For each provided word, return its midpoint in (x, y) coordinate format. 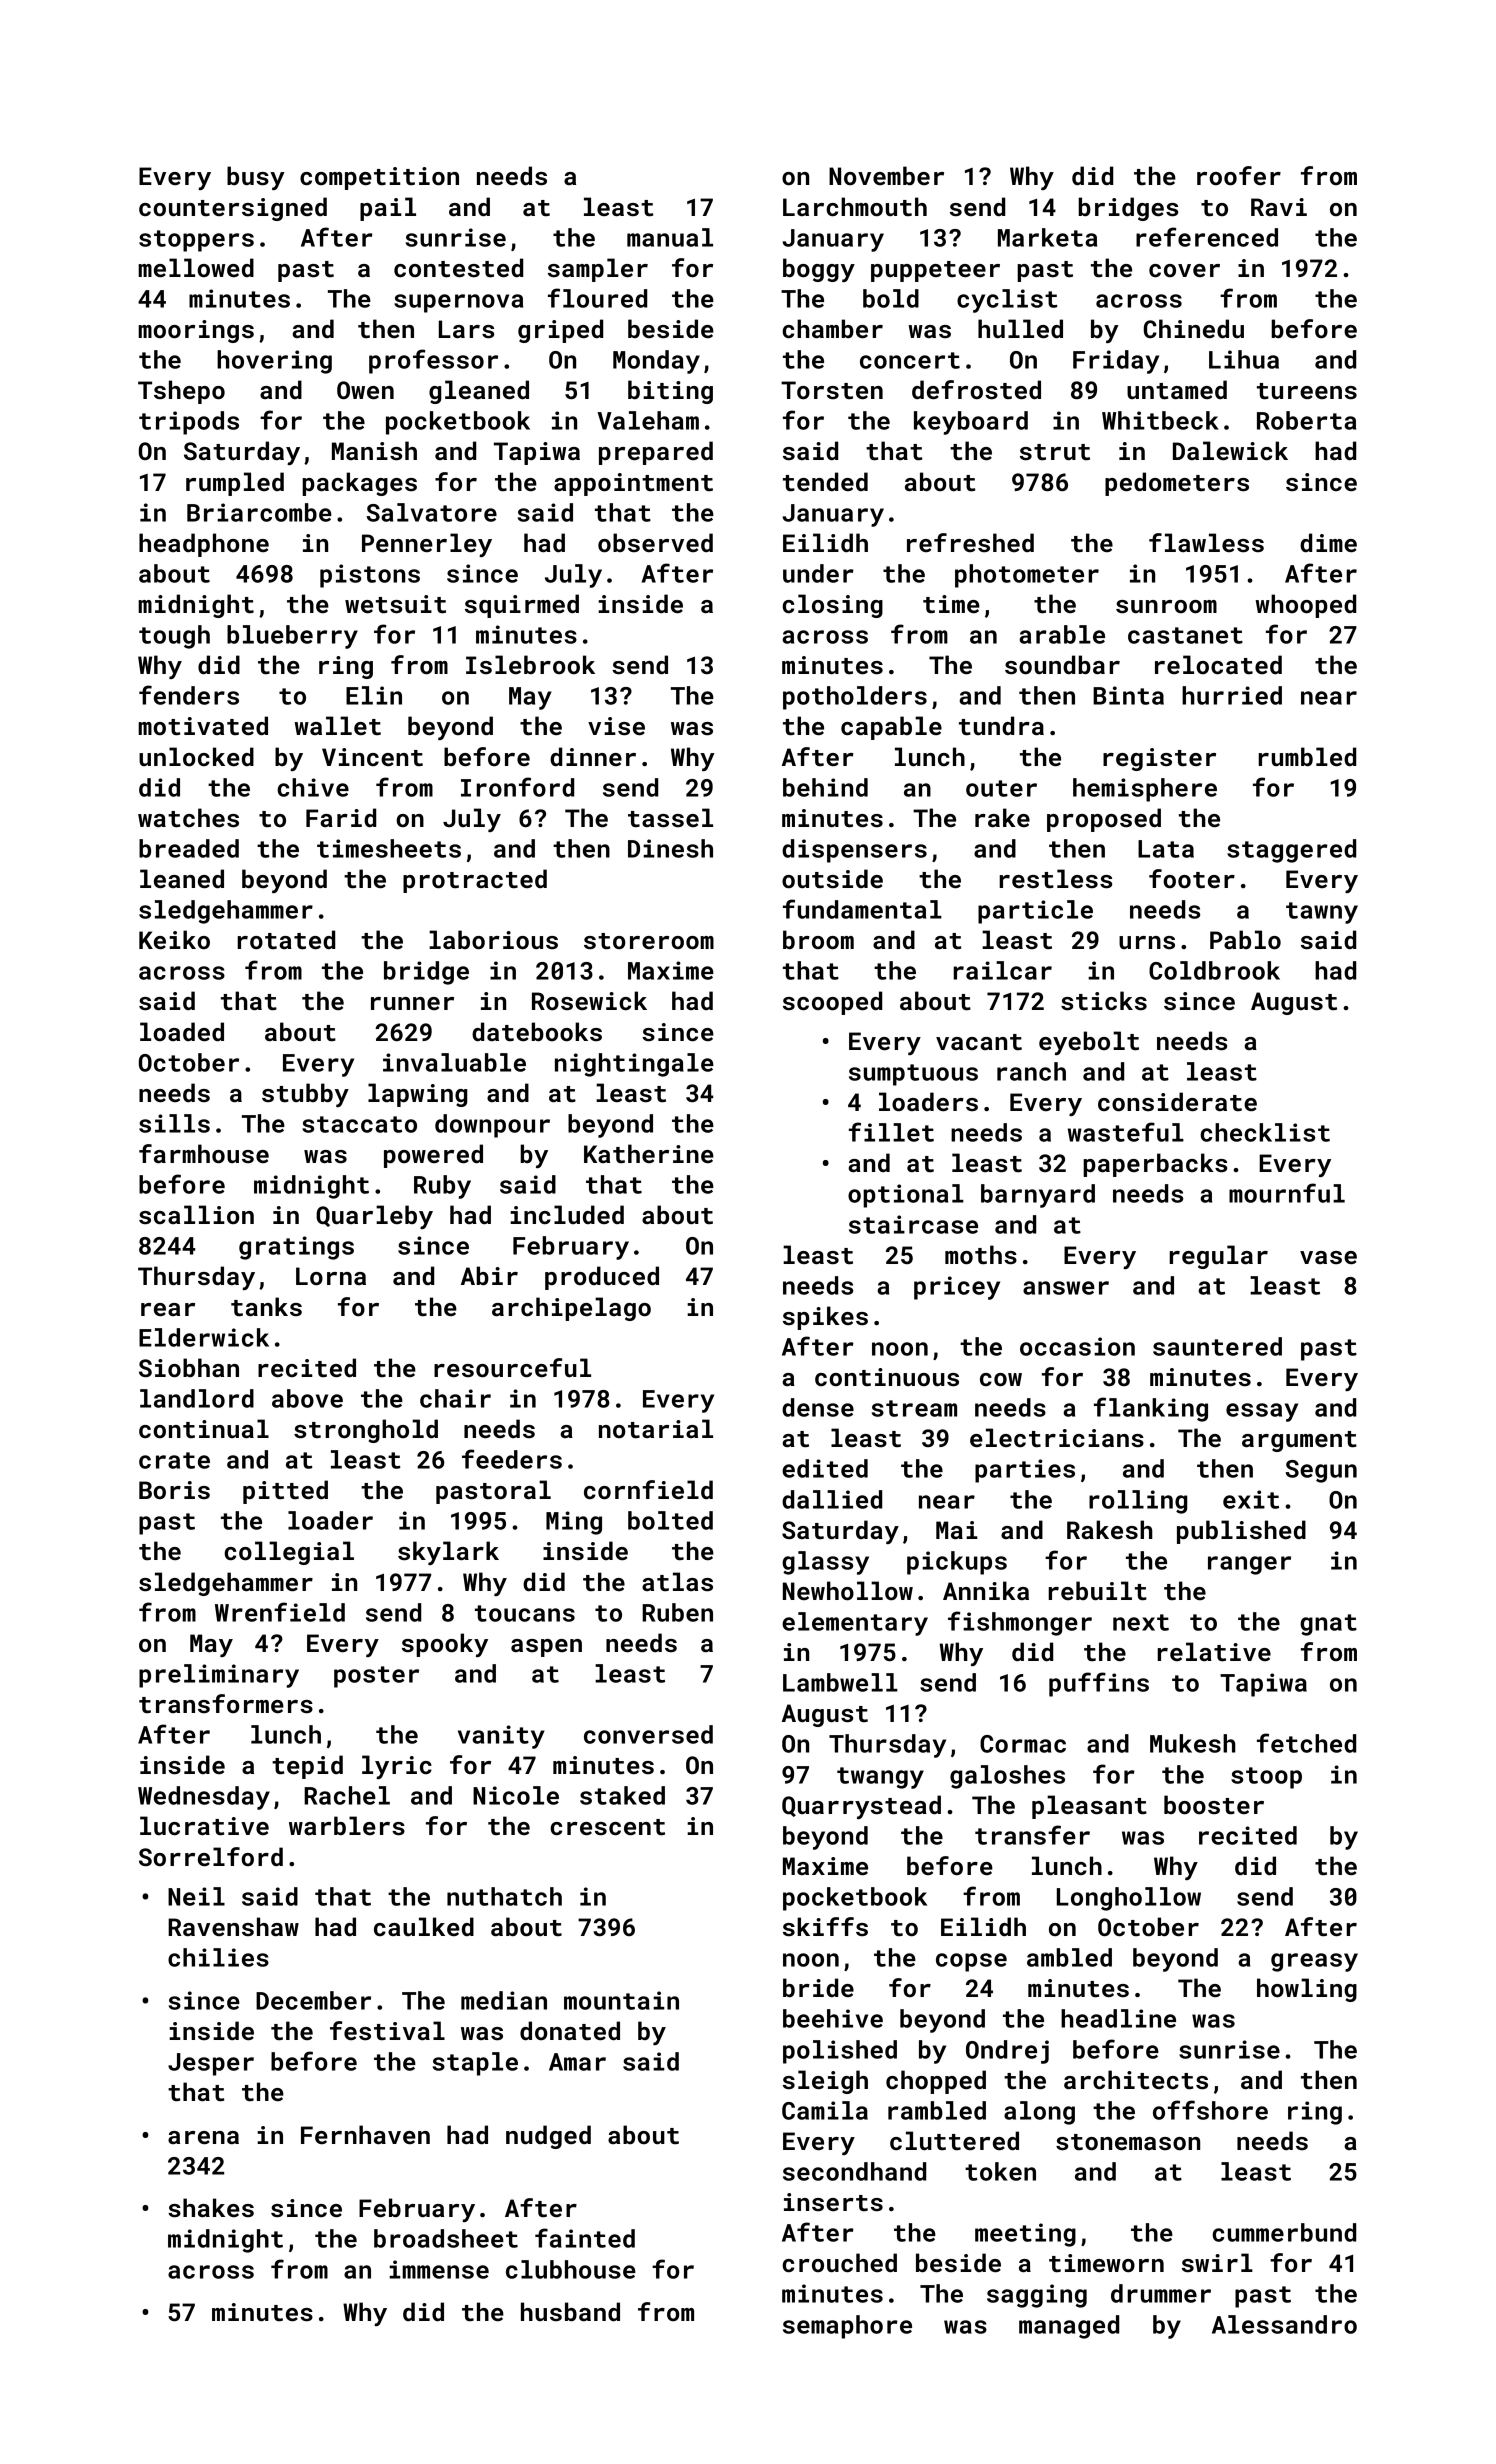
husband (570, 2311)
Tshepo (181, 392)
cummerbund (1284, 2232)
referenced (1207, 237)
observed (655, 543)
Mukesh (1193, 1743)
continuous (887, 1377)
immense (439, 2269)
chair (455, 1398)
